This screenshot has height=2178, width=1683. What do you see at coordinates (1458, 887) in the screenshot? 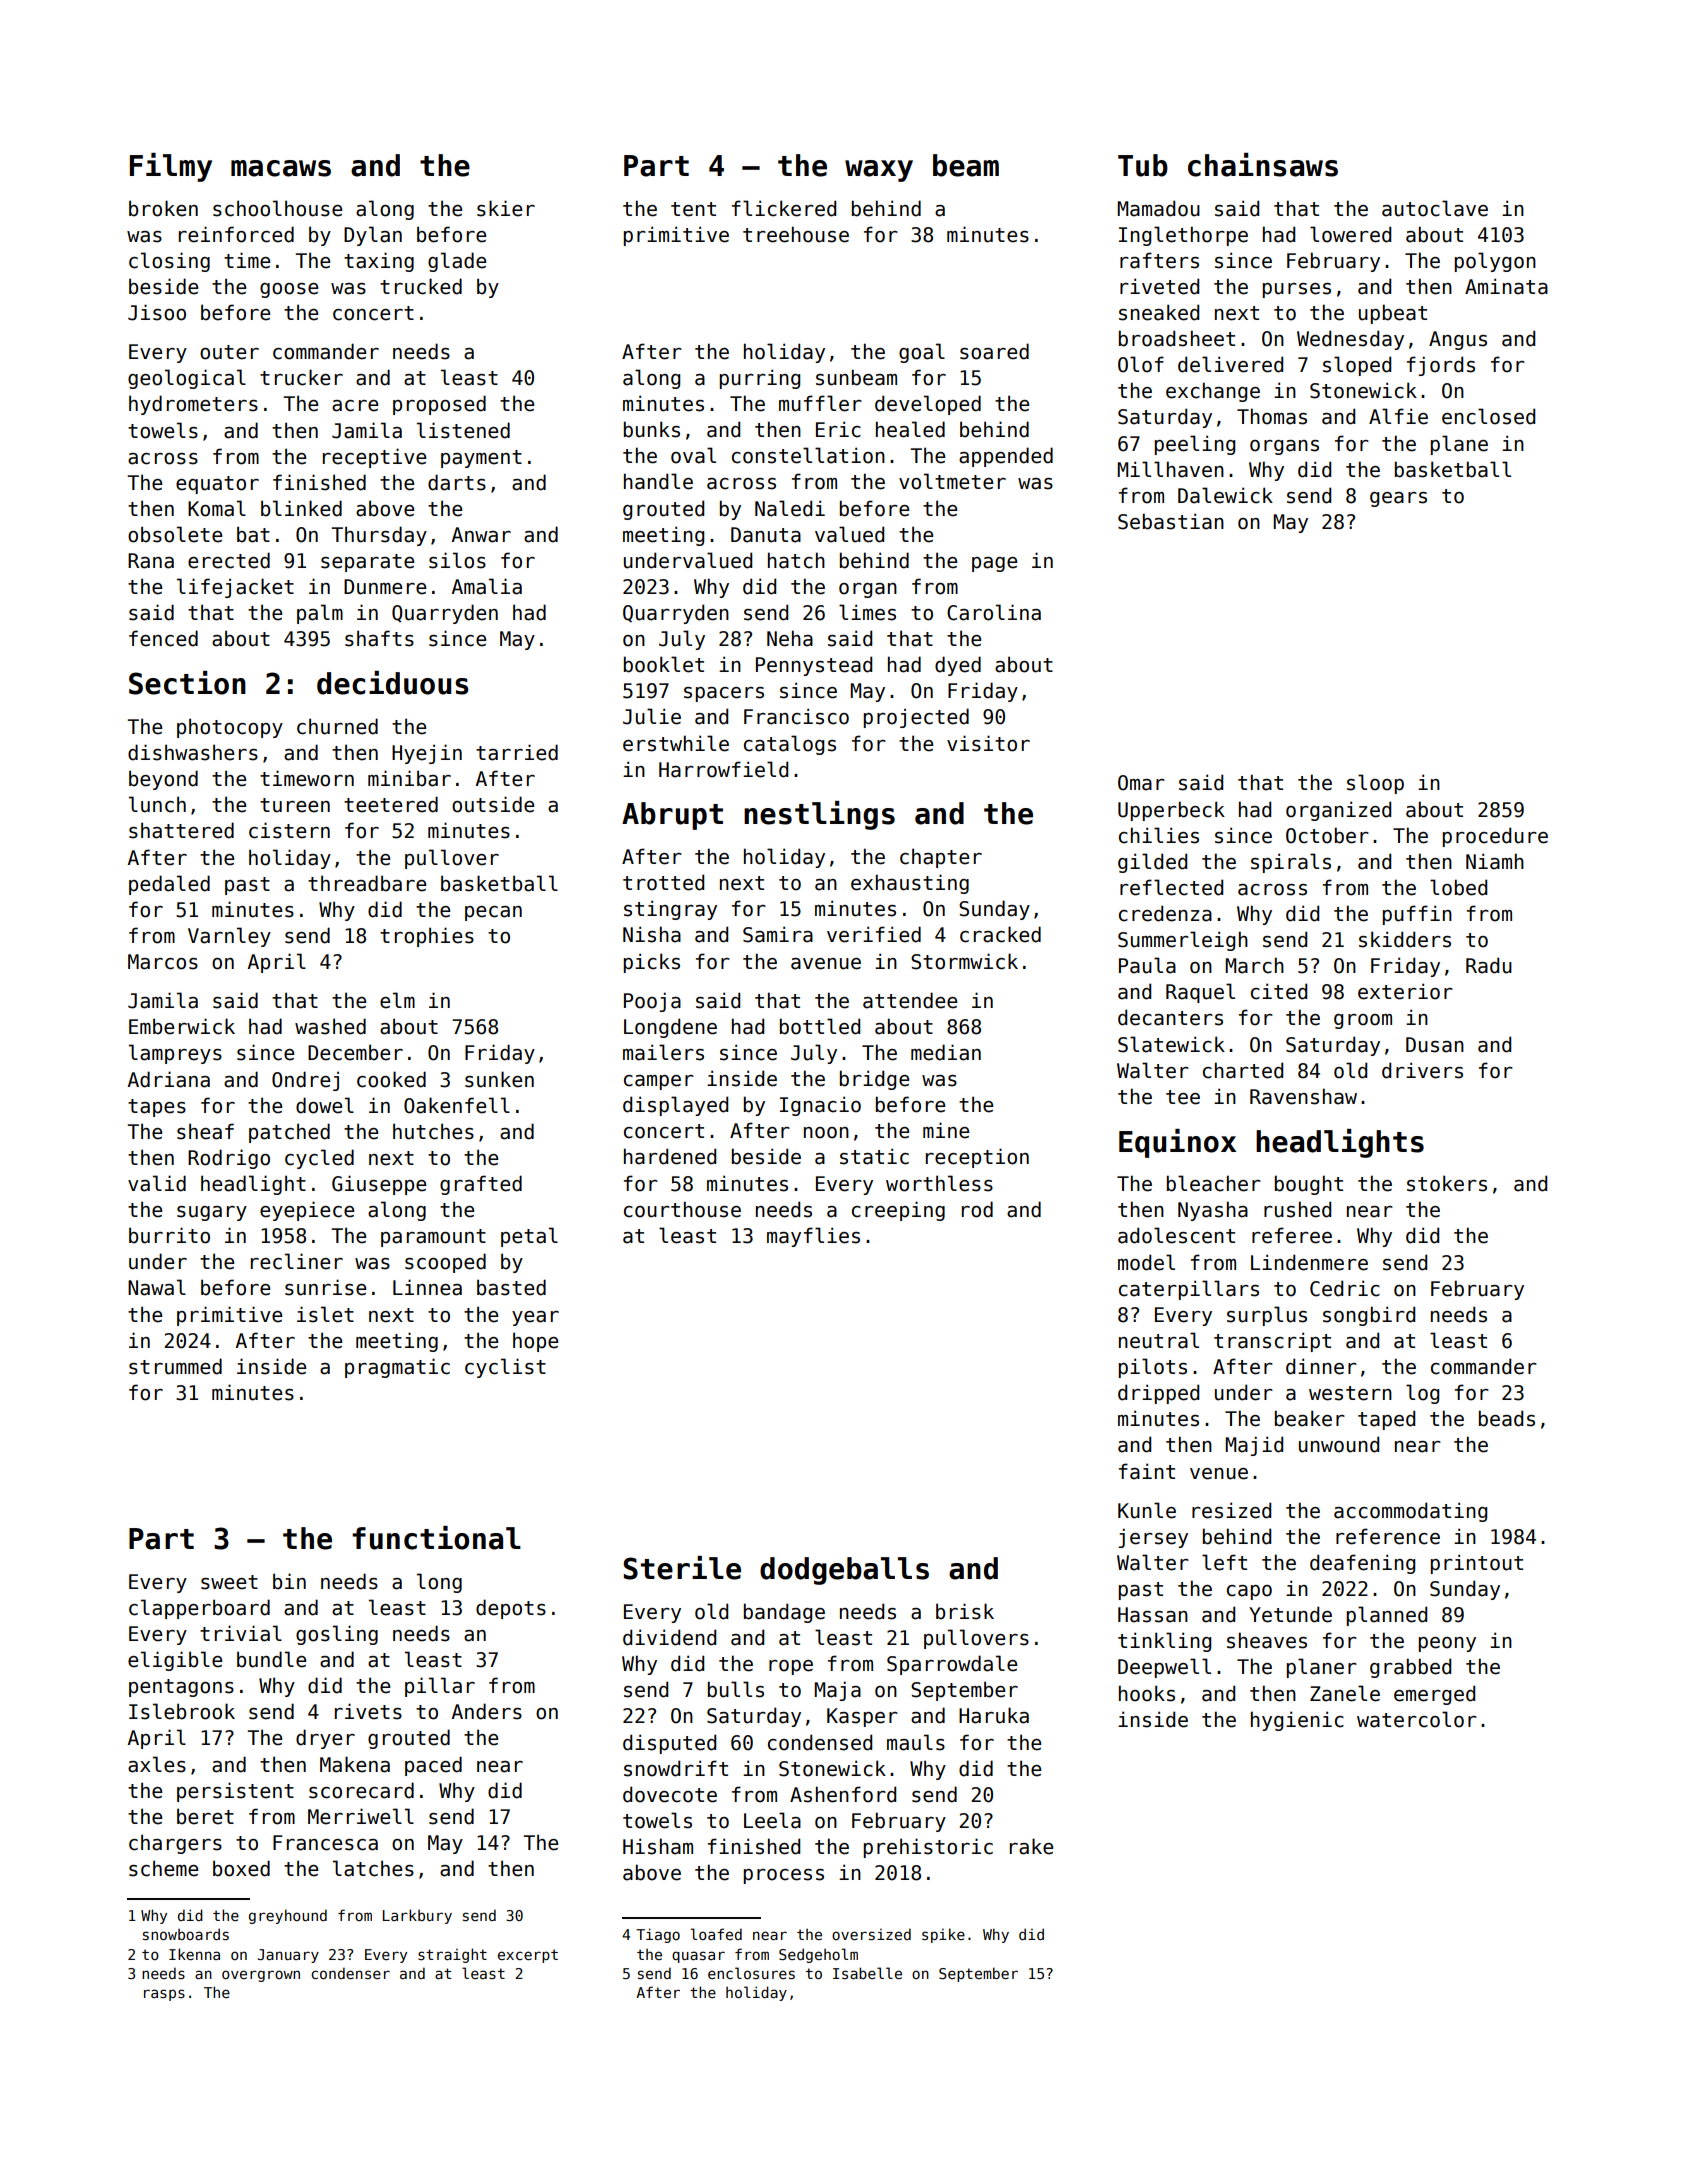
I see `lobed` at bounding box center [1458, 887].
